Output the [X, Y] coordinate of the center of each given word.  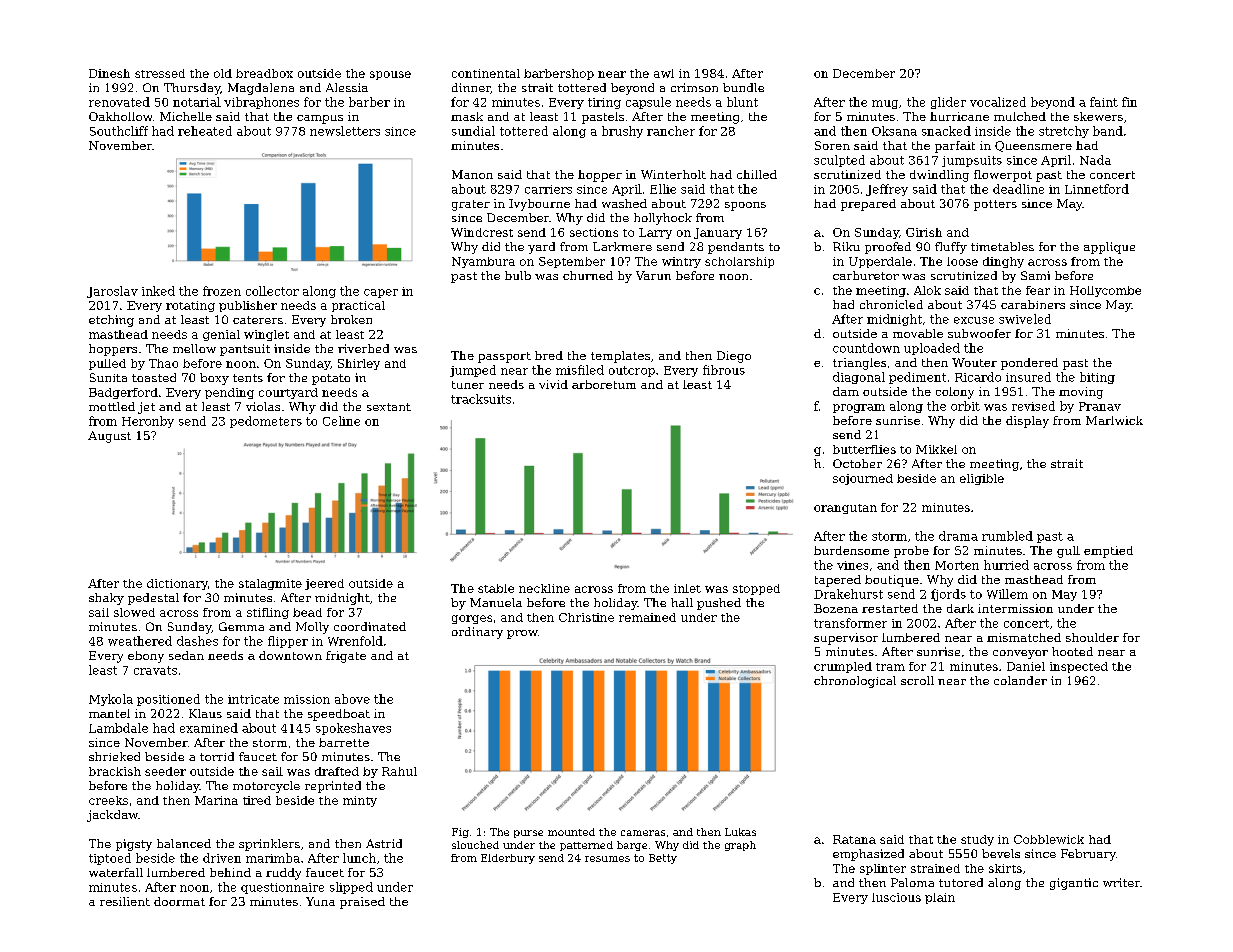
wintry [681, 262]
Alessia [347, 87]
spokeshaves [353, 729]
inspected [1079, 667]
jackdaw [112, 816]
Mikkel [936, 449]
